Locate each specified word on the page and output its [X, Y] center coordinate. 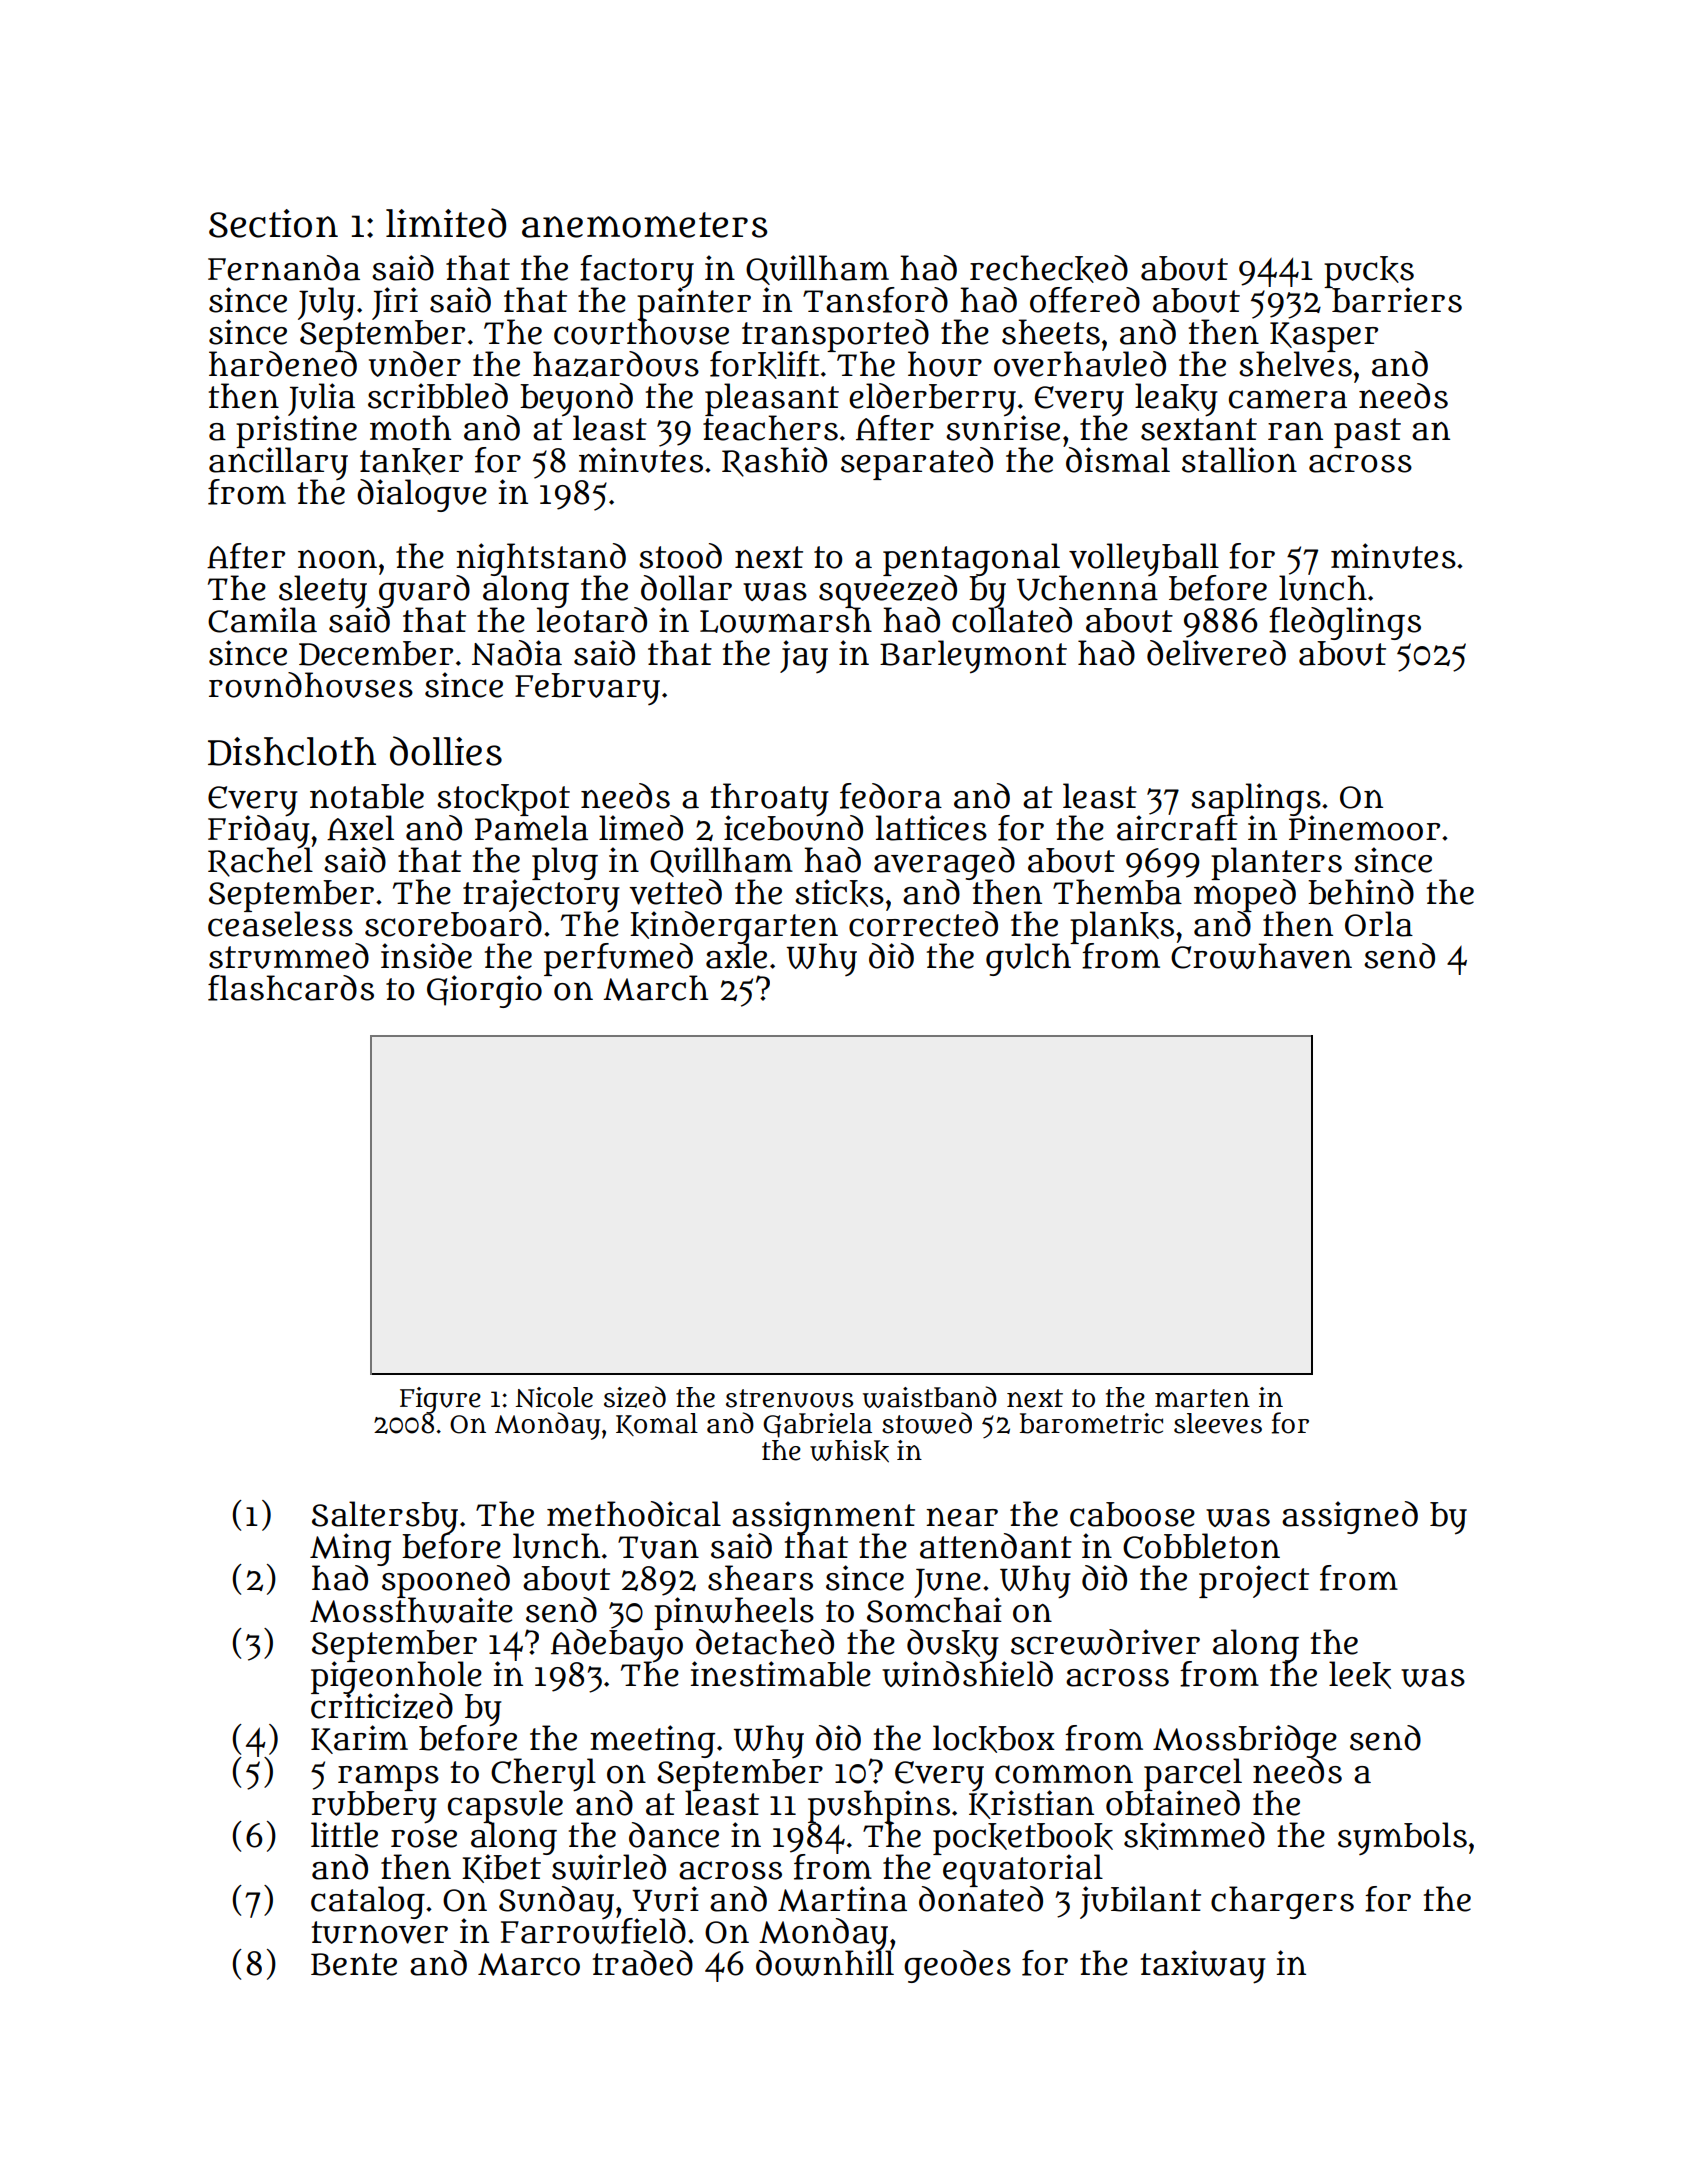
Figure [440, 1400]
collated [1012, 620]
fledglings [1345, 623]
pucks [1369, 271]
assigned [1350, 1517]
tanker [411, 461]
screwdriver [1105, 1642]
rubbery [374, 1806]
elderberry [932, 399]
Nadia [517, 653]
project [1254, 1581]
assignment [823, 1517]
